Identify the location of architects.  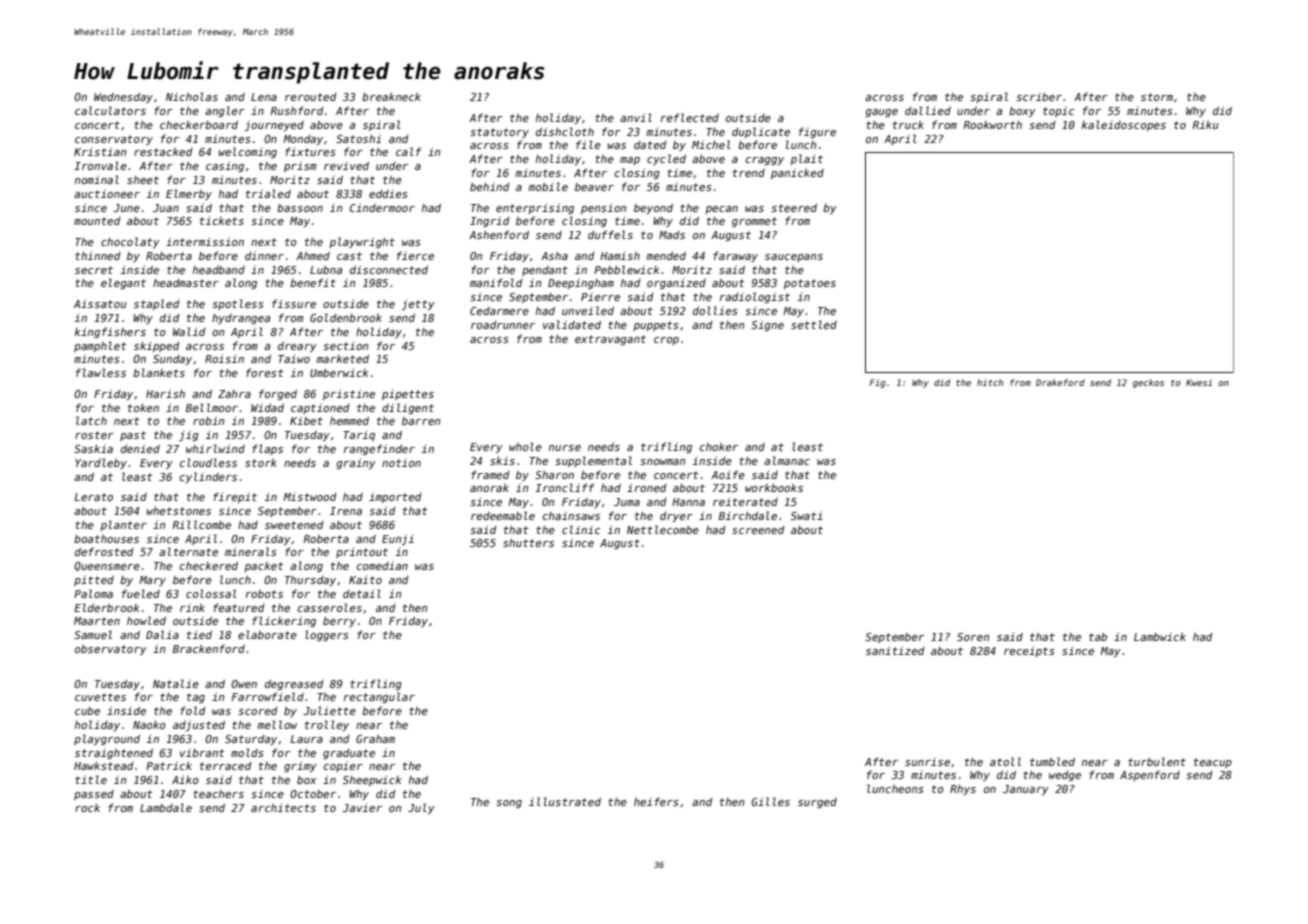
(283, 808).
